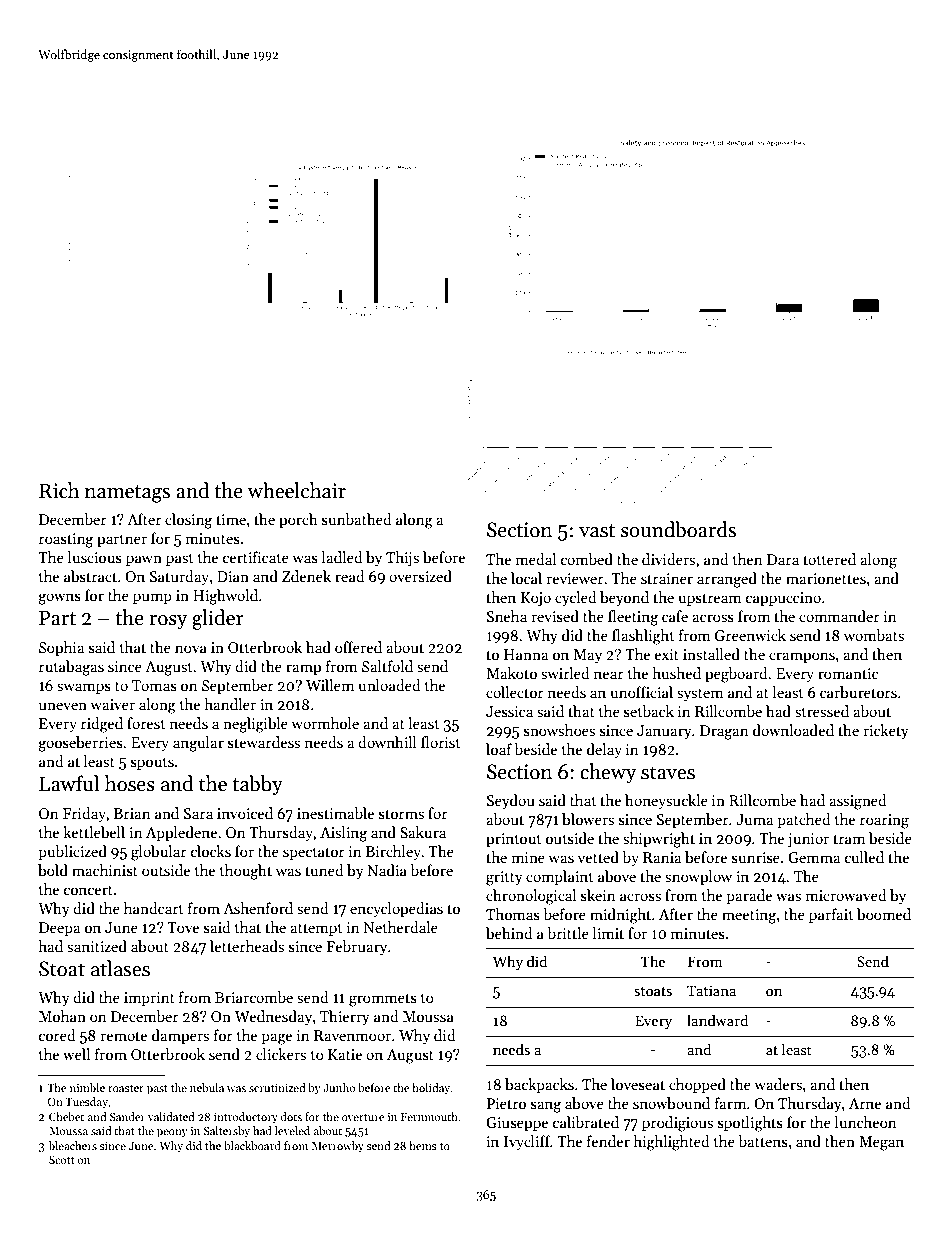  I want to click on Scott, so click(62, 1160).
